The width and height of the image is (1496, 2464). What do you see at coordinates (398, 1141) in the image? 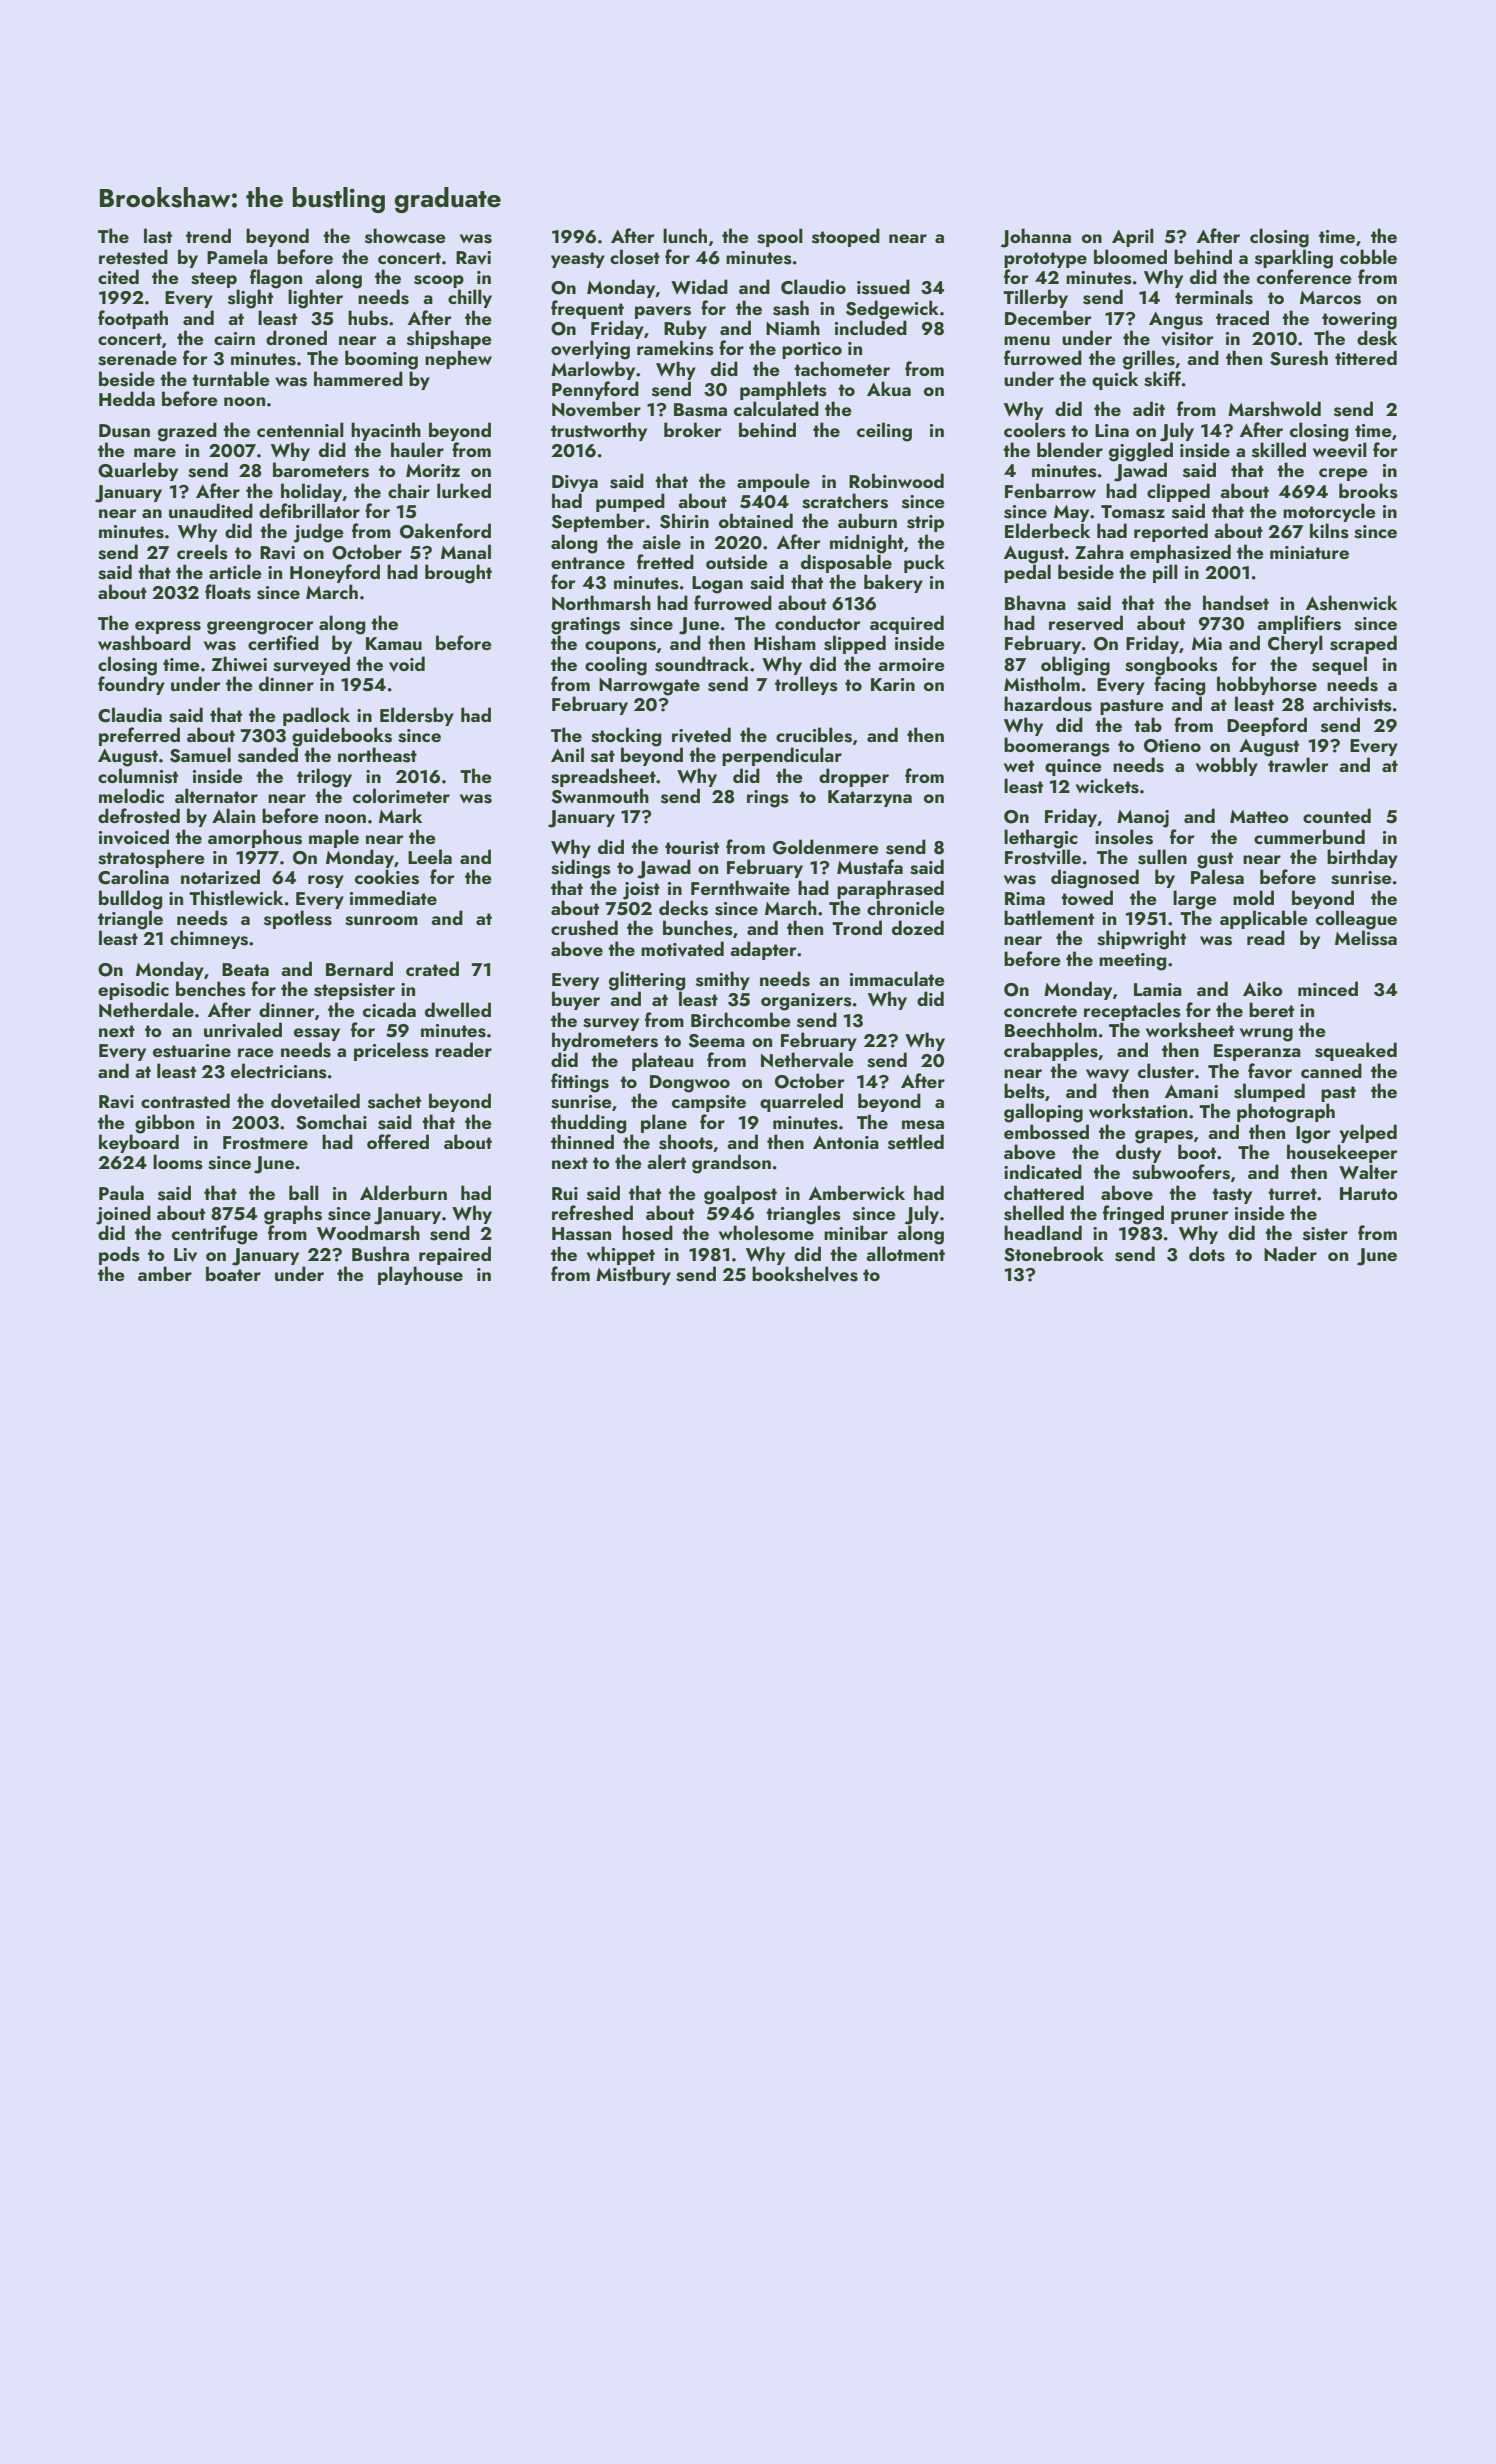
I see `offered` at bounding box center [398, 1141].
